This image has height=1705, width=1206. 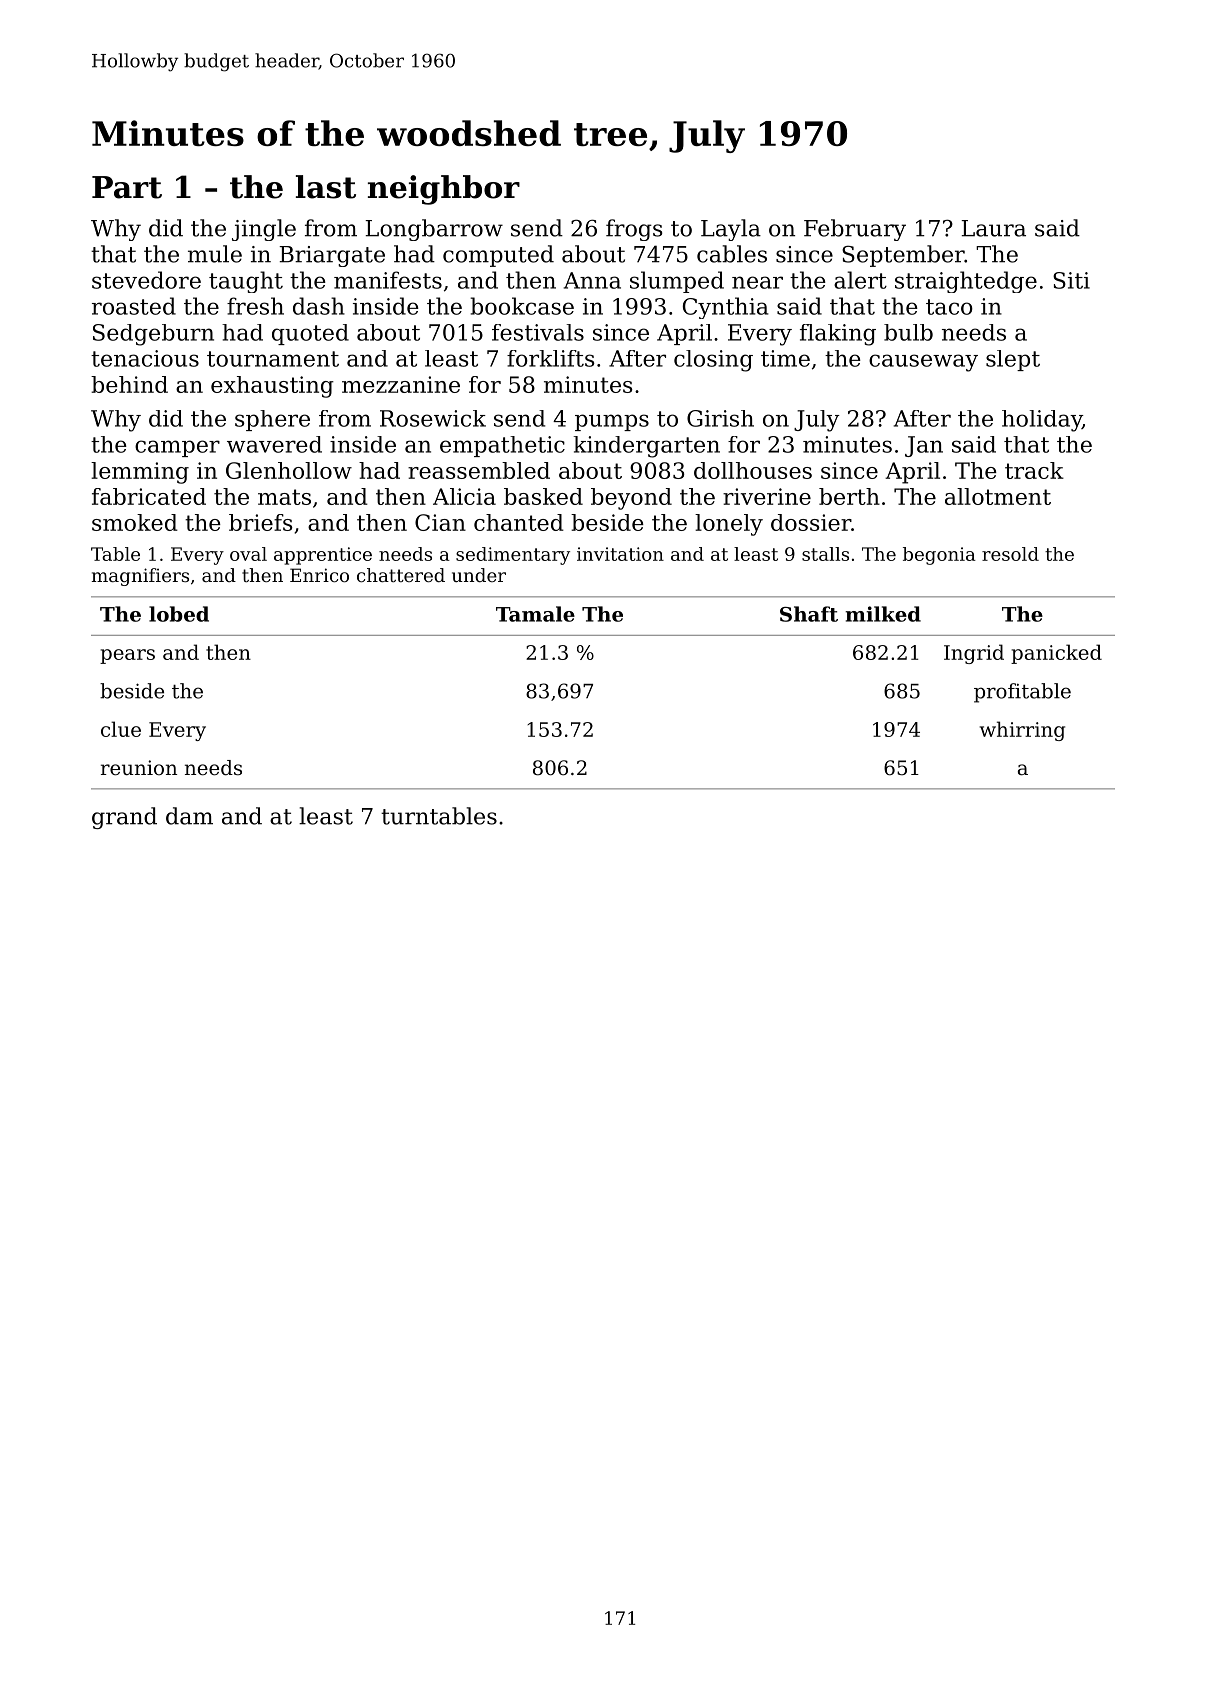 I want to click on Rosewick, so click(x=433, y=418).
